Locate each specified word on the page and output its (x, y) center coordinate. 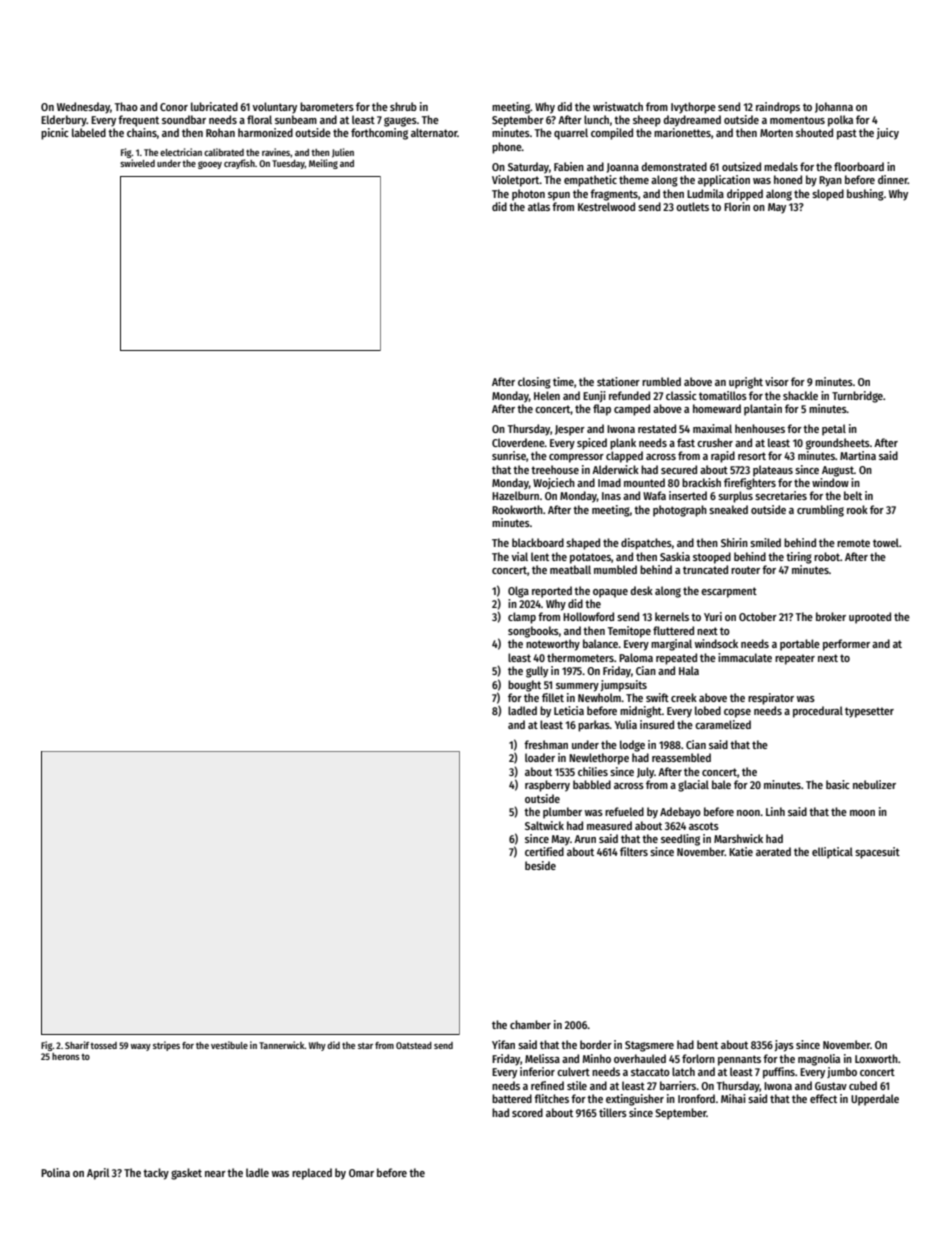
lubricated (214, 106)
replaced (312, 1174)
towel (886, 542)
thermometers (580, 657)
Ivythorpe (693, 108)
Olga (518, 592)
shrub (403, 106)
